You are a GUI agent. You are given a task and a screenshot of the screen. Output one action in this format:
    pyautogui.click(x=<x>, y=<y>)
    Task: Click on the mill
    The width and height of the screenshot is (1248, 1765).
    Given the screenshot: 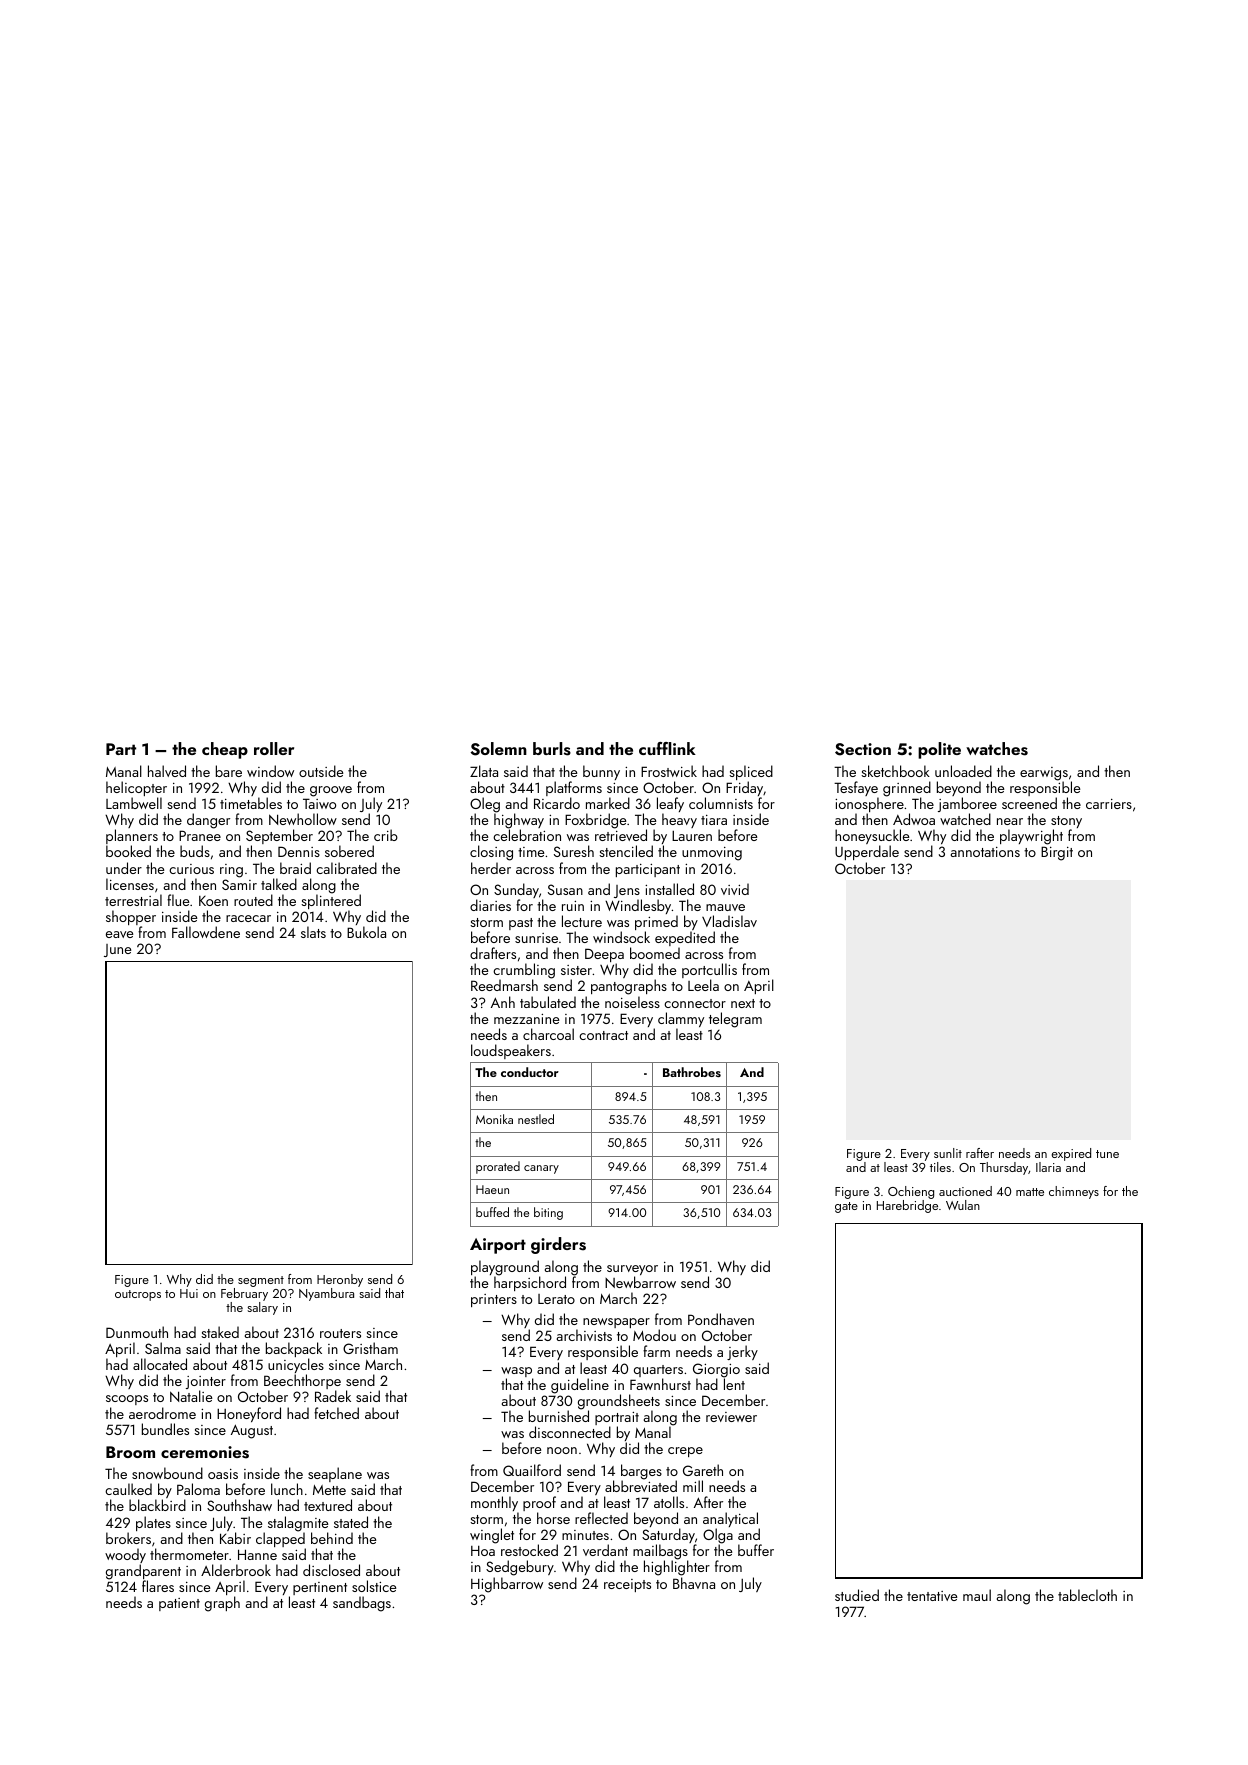 What is the action you would take?
    pyautogui.click(x=693, y=1486)
